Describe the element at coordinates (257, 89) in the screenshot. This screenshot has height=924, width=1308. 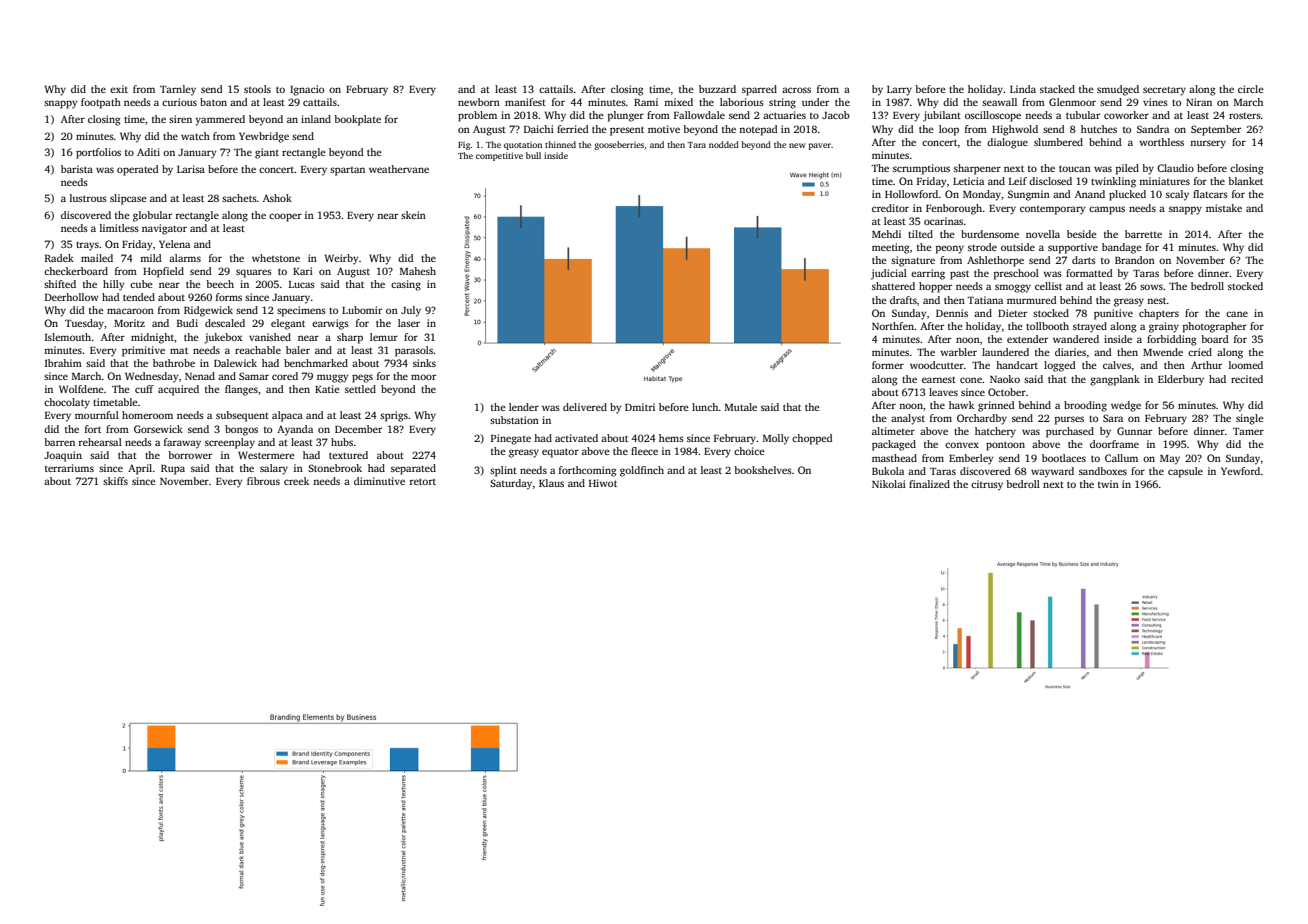
I see `stools` at that location.
